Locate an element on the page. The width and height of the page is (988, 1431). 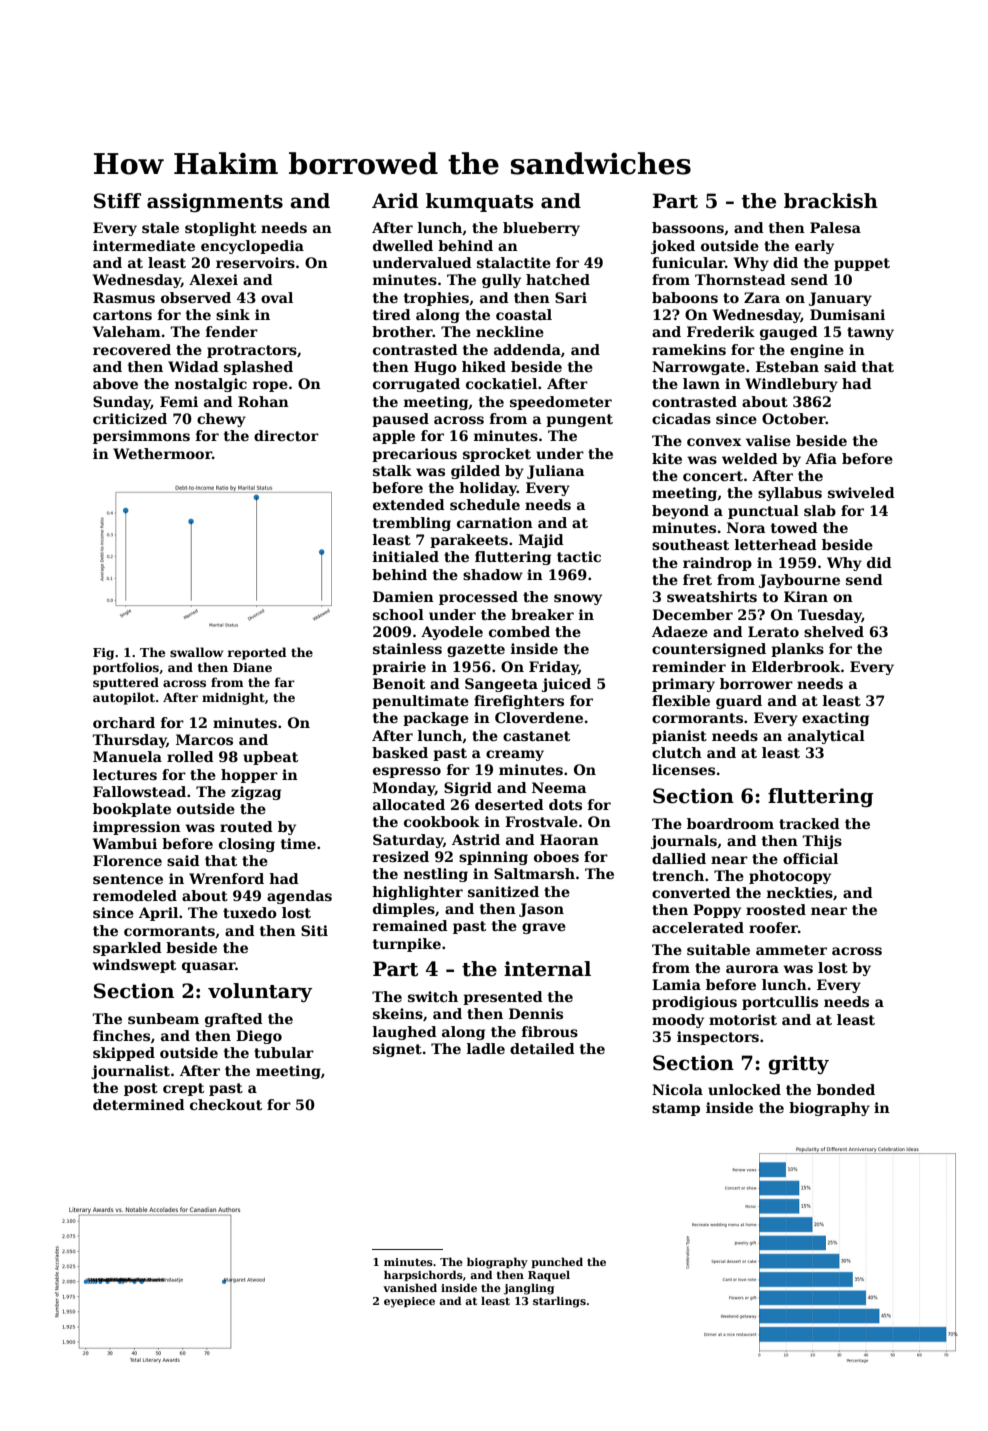
Stiff is located at coordinates (117, 201).
